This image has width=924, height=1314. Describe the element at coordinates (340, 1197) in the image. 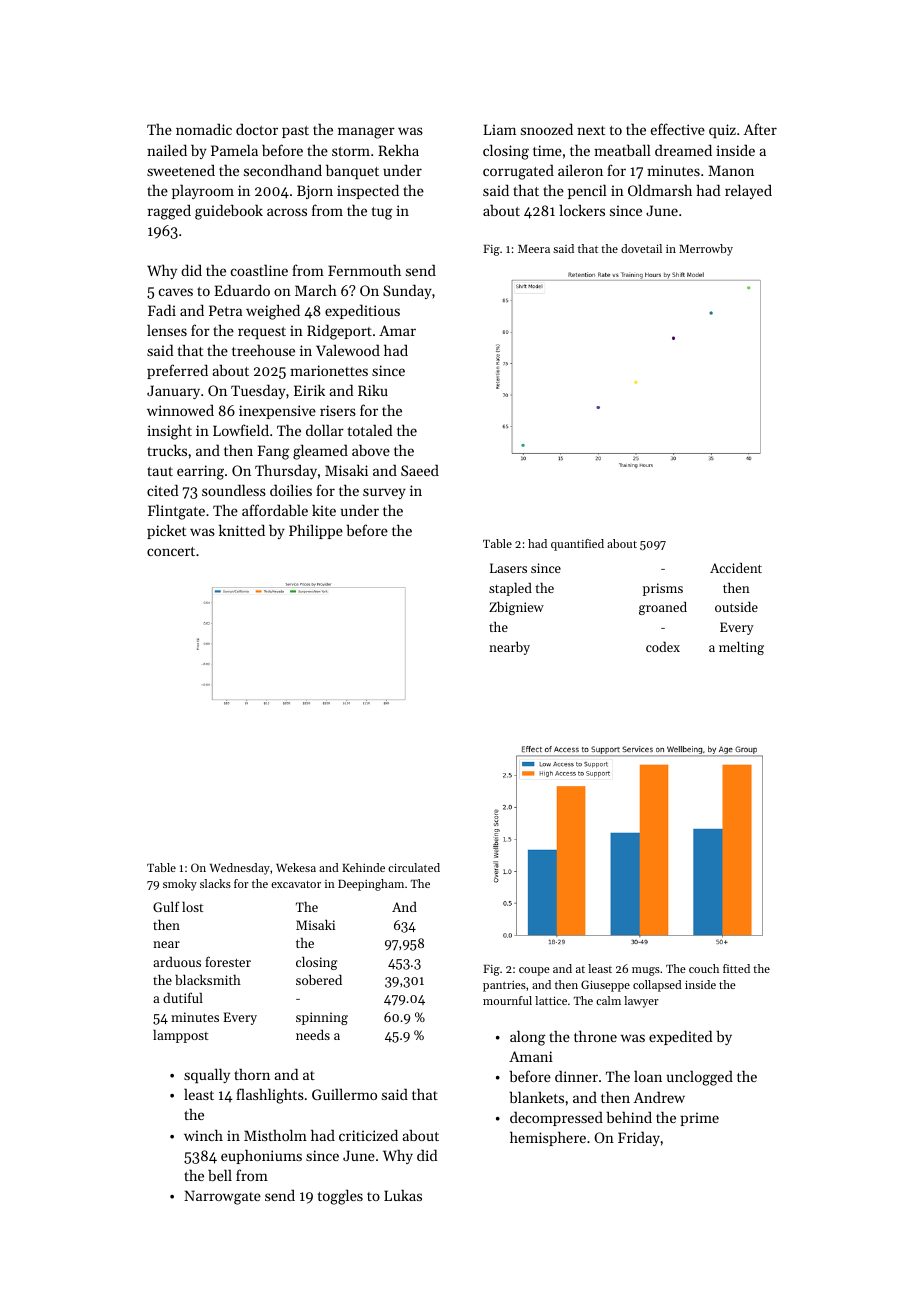

I see `toggles` at that location.
